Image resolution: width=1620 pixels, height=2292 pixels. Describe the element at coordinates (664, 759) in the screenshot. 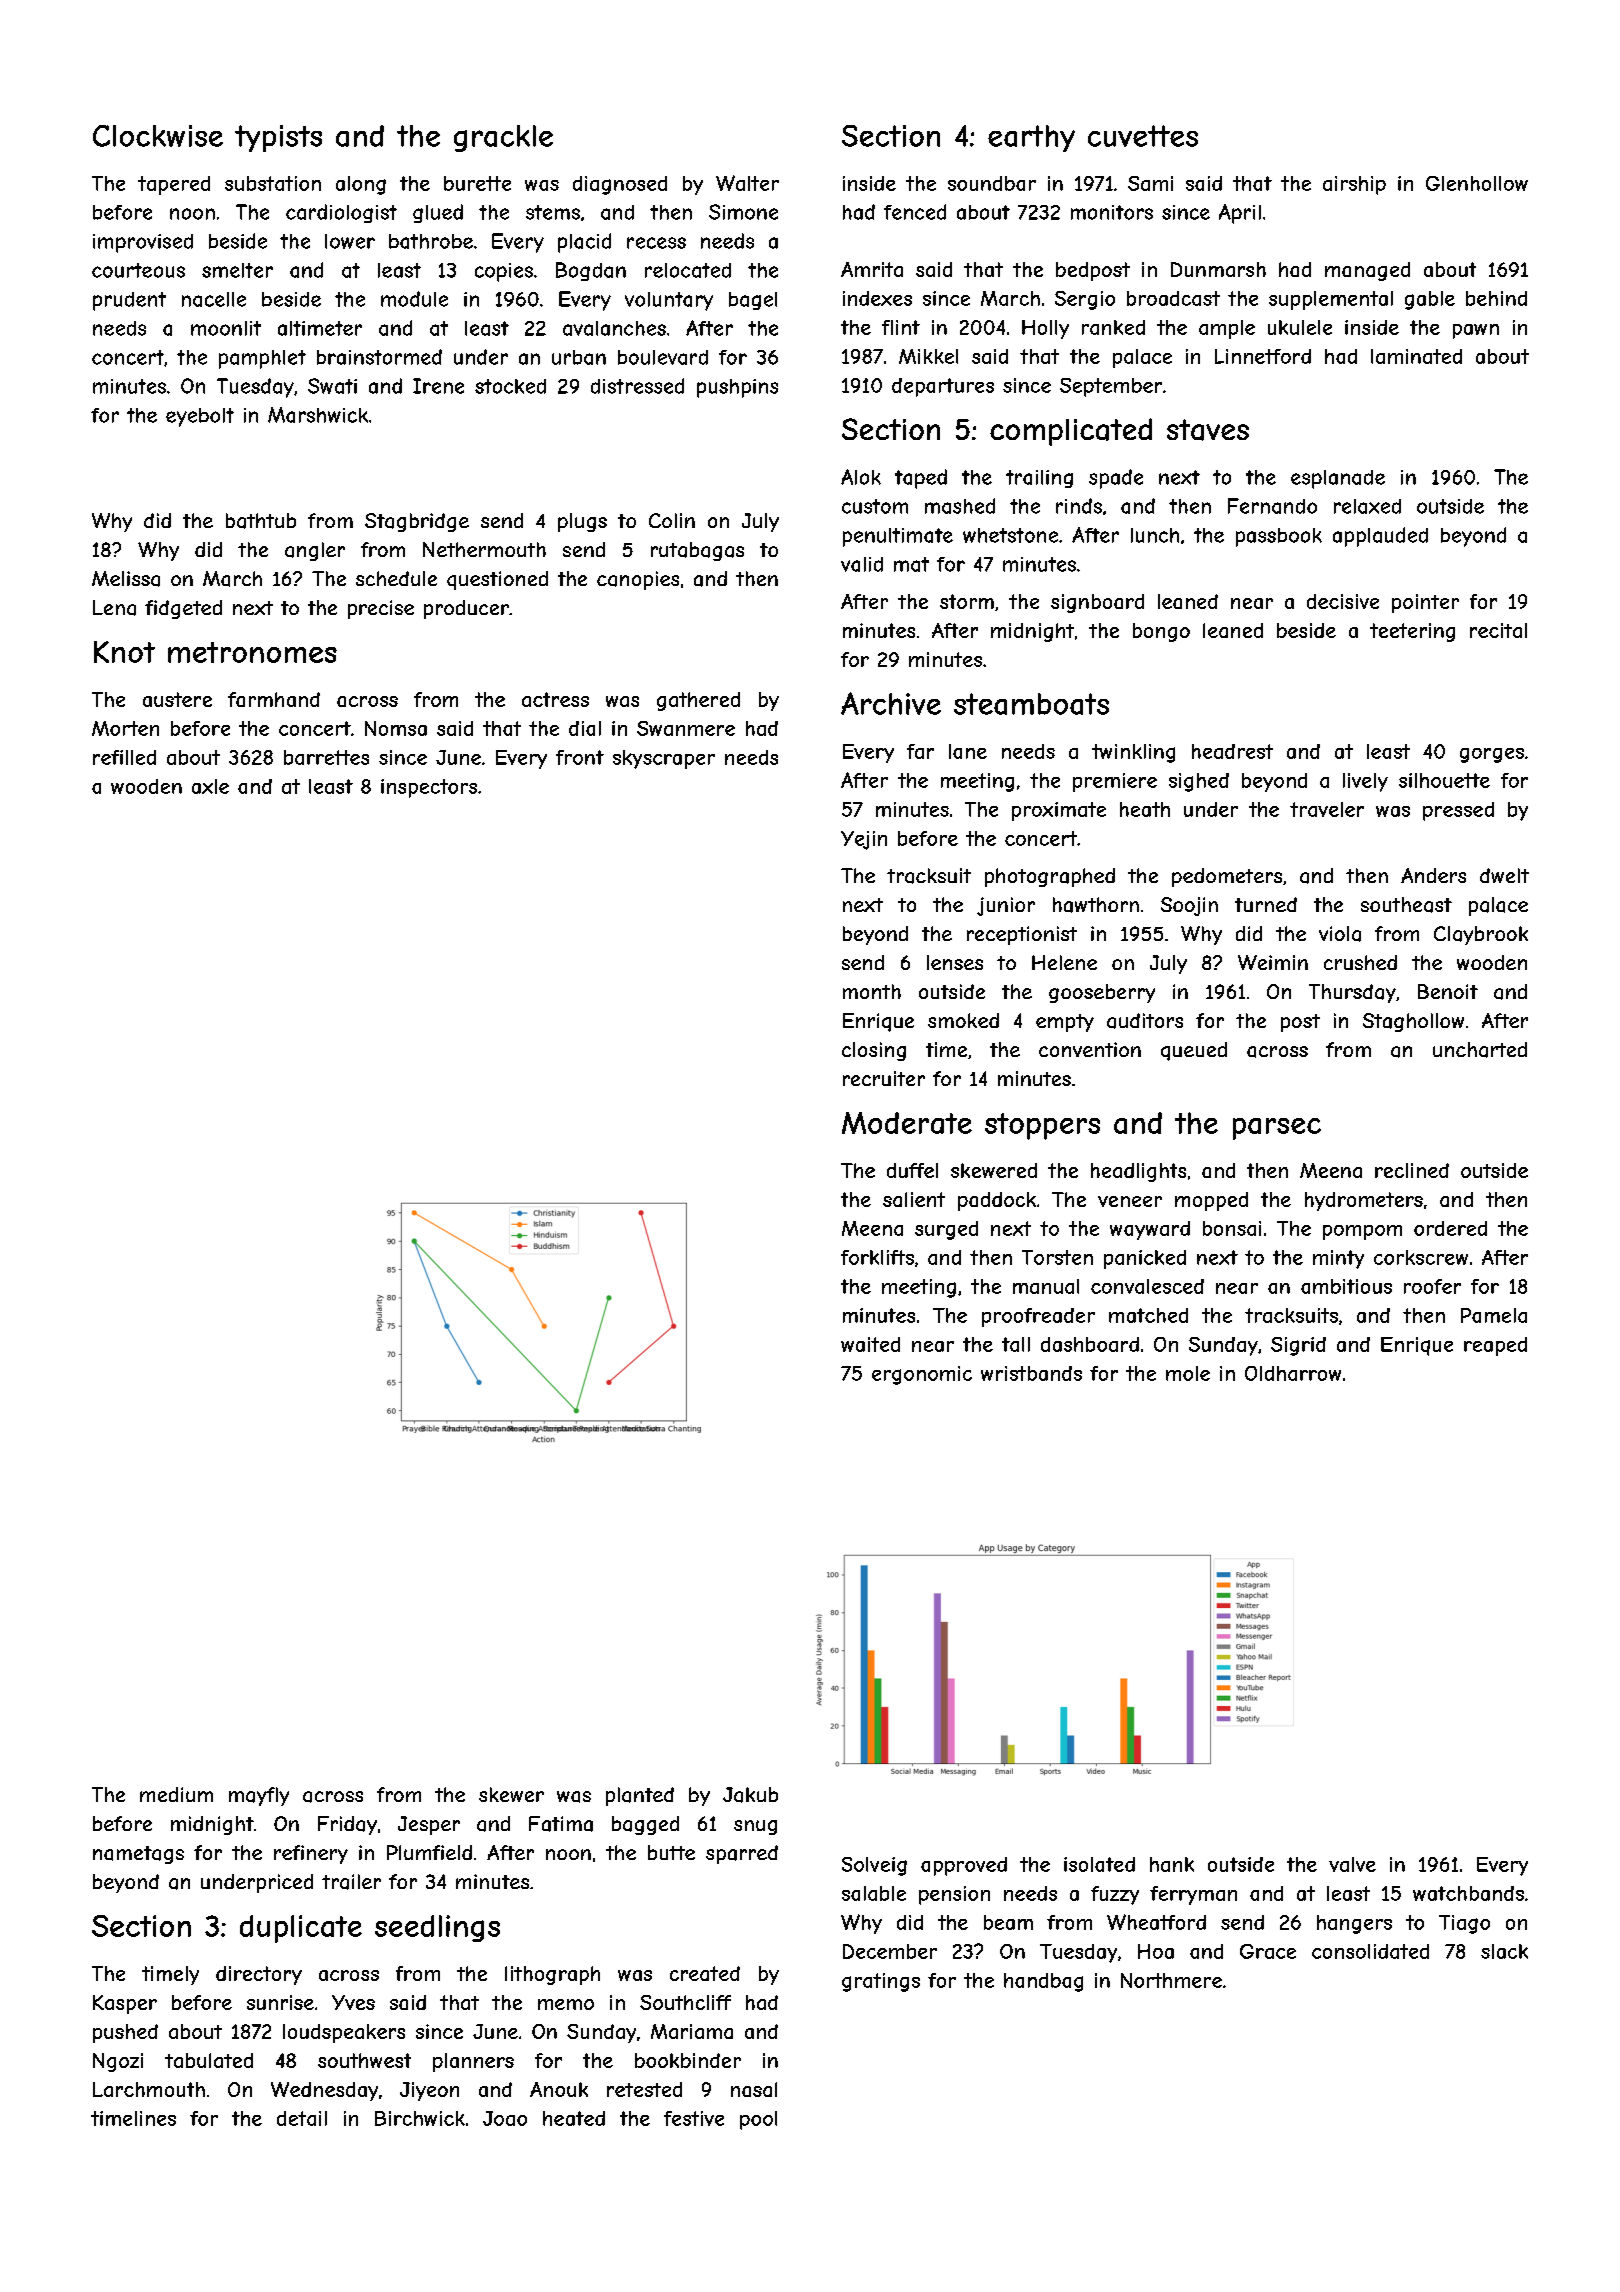

I see `skyscraper` at that location.
